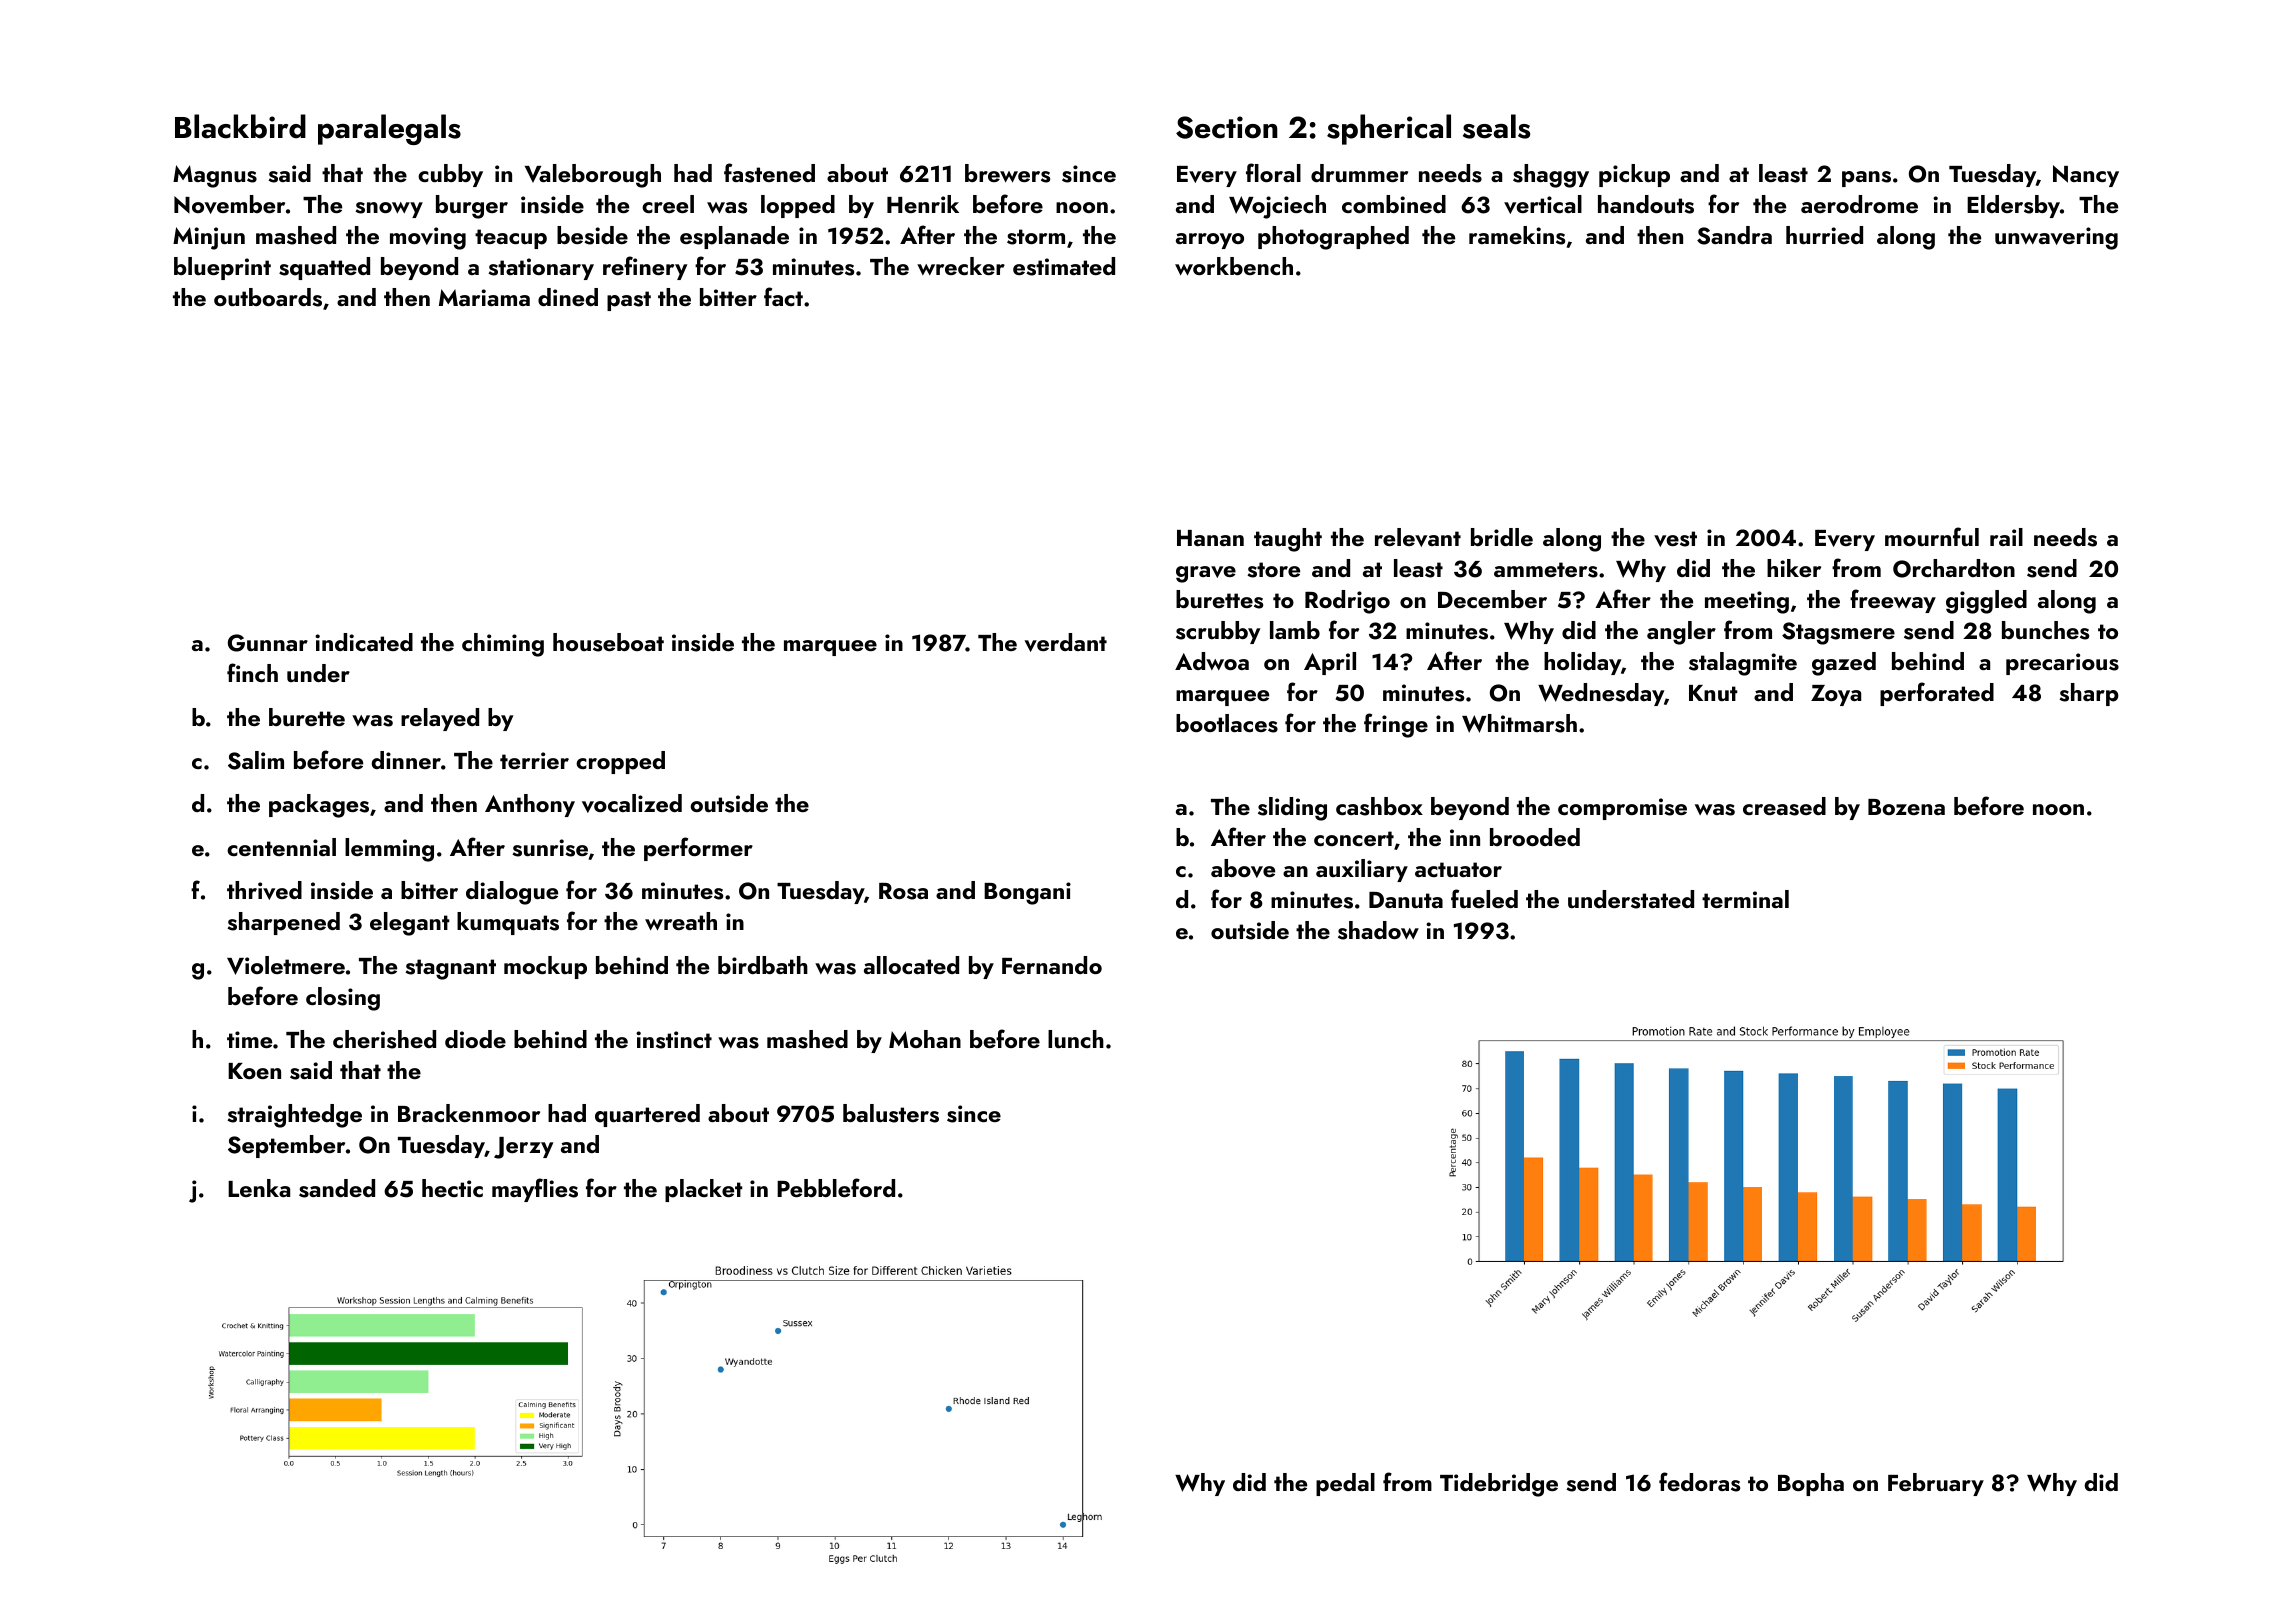 The width and height of the document is (2292, 1620). What do you see at coordinates (1622, 809) in the document?
I see `compromise` at bounding box center [1622, 809].
